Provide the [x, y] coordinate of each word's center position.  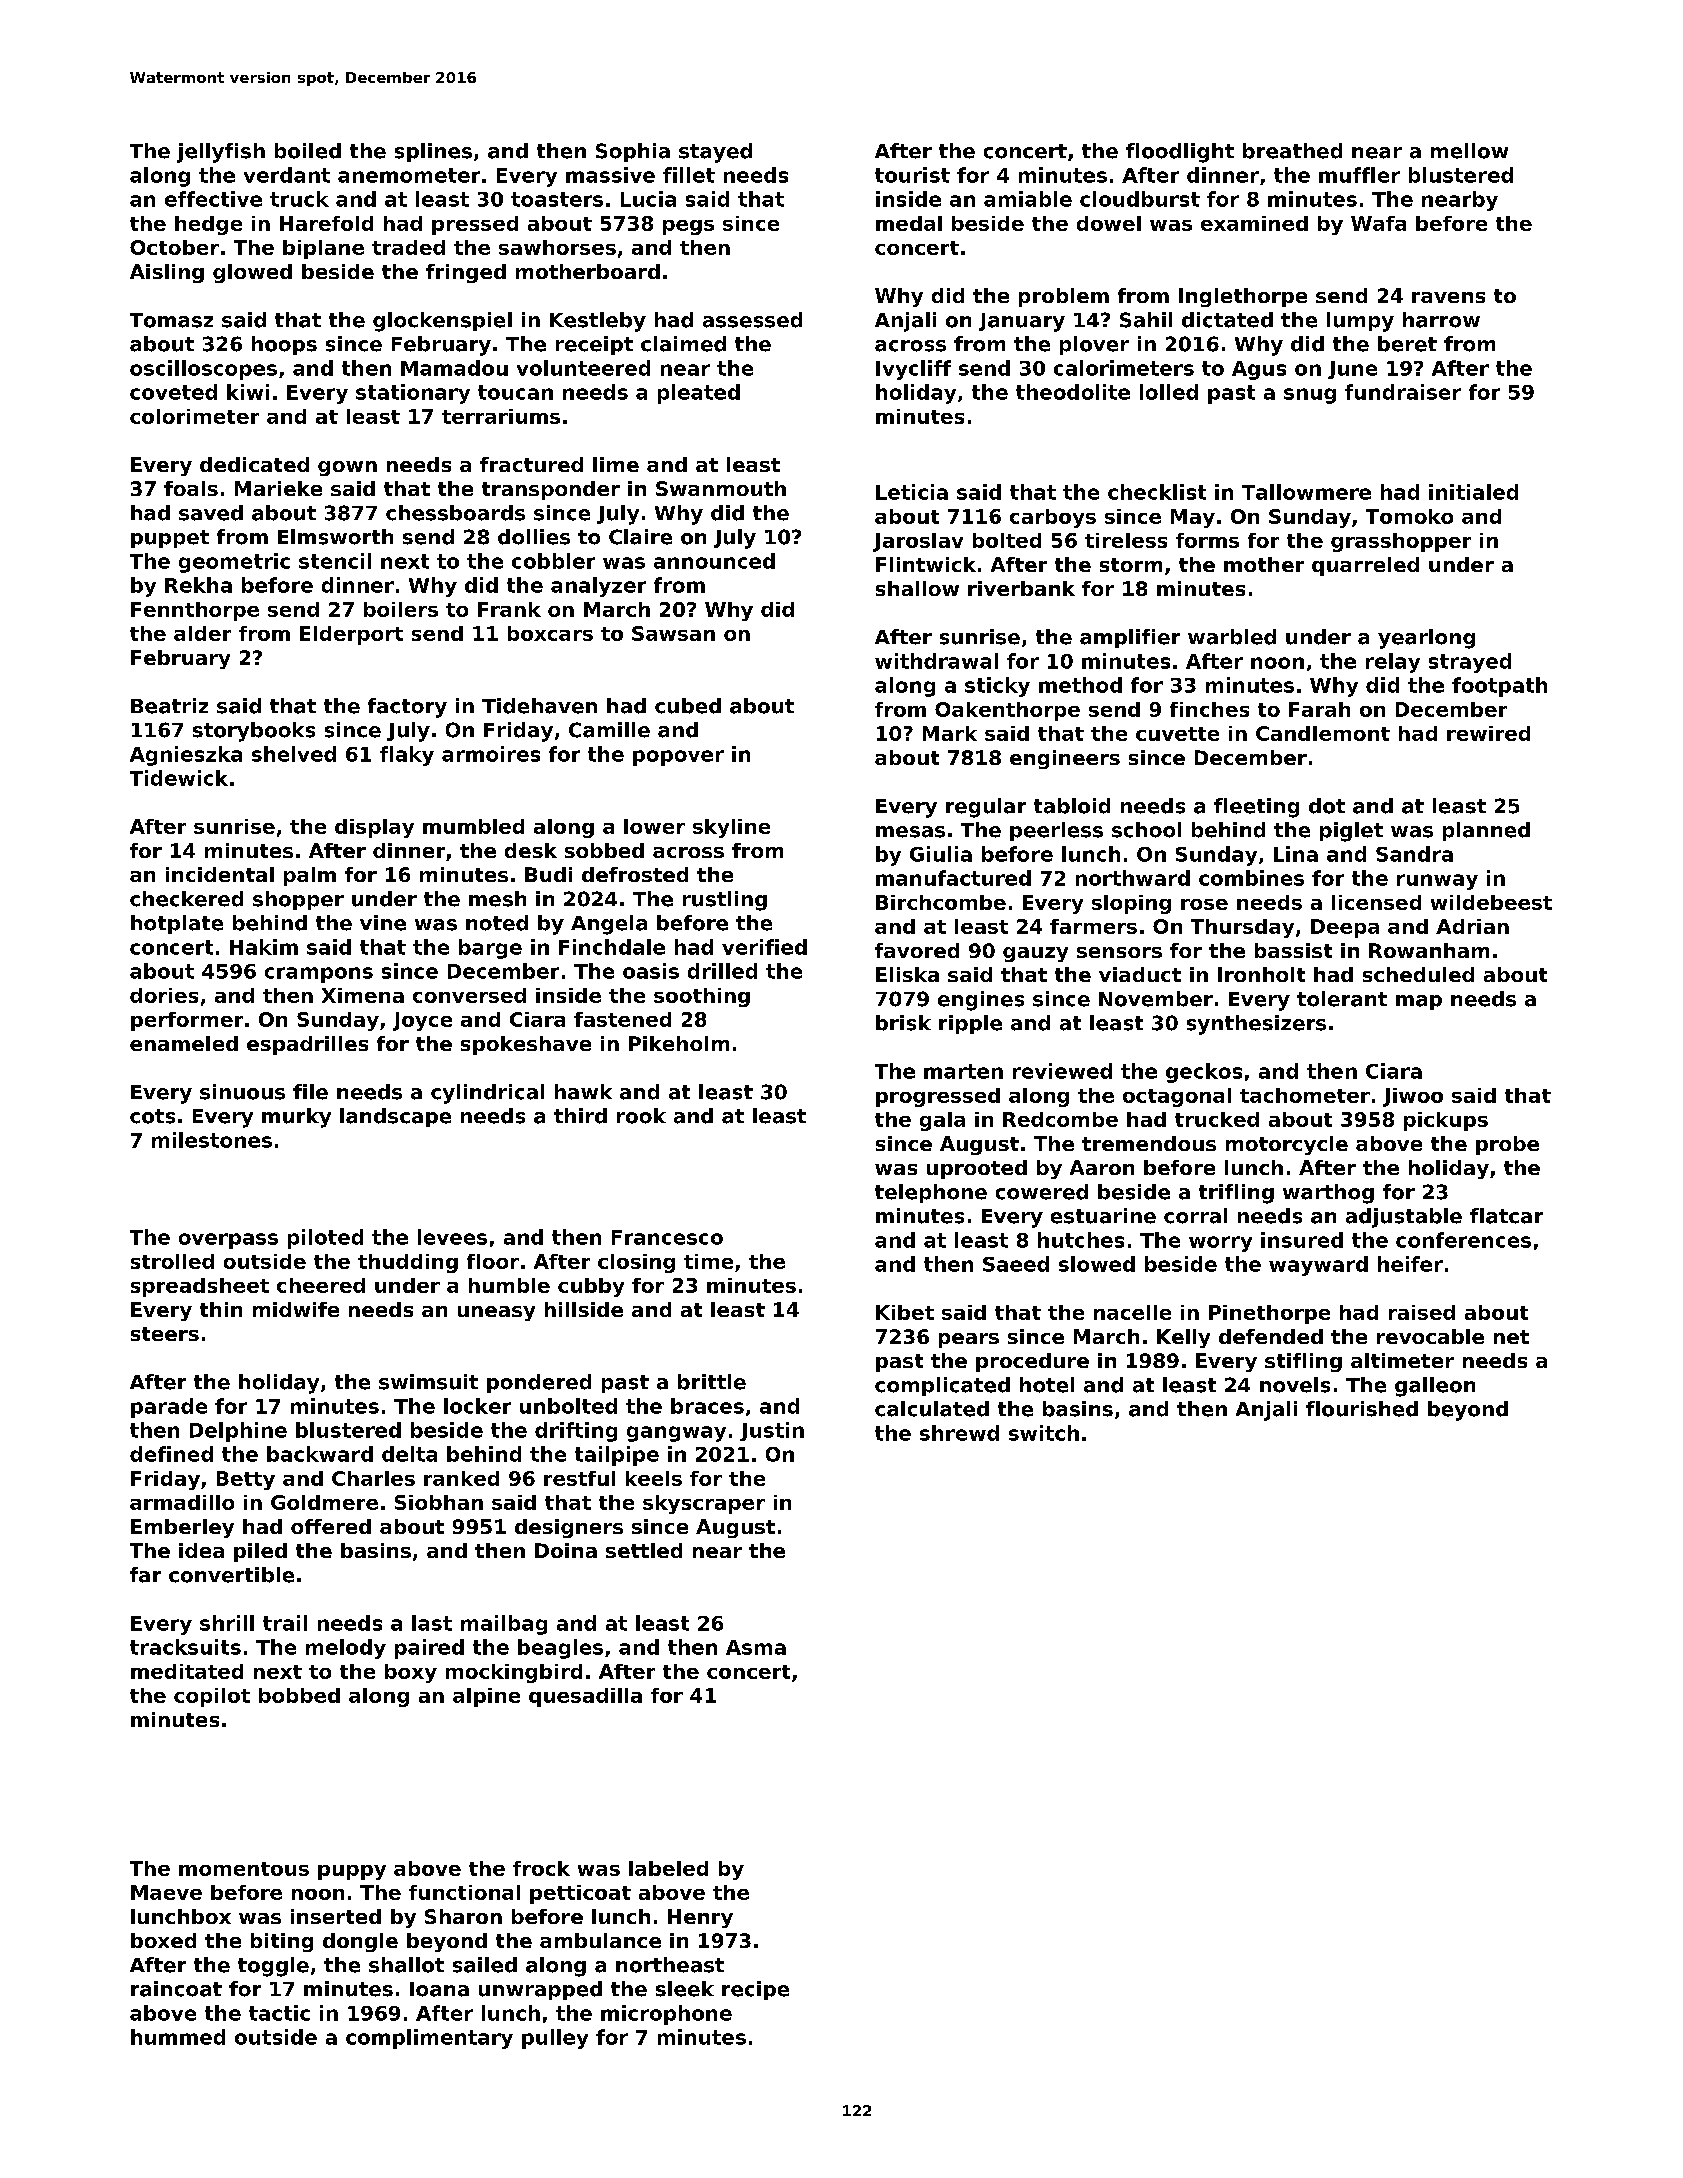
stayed [715, 153]
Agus [1259, 370]
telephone [931, 1193]
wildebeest [1491, 902]
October [174, 247]
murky [296, 1118]
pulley [555, 2039]
